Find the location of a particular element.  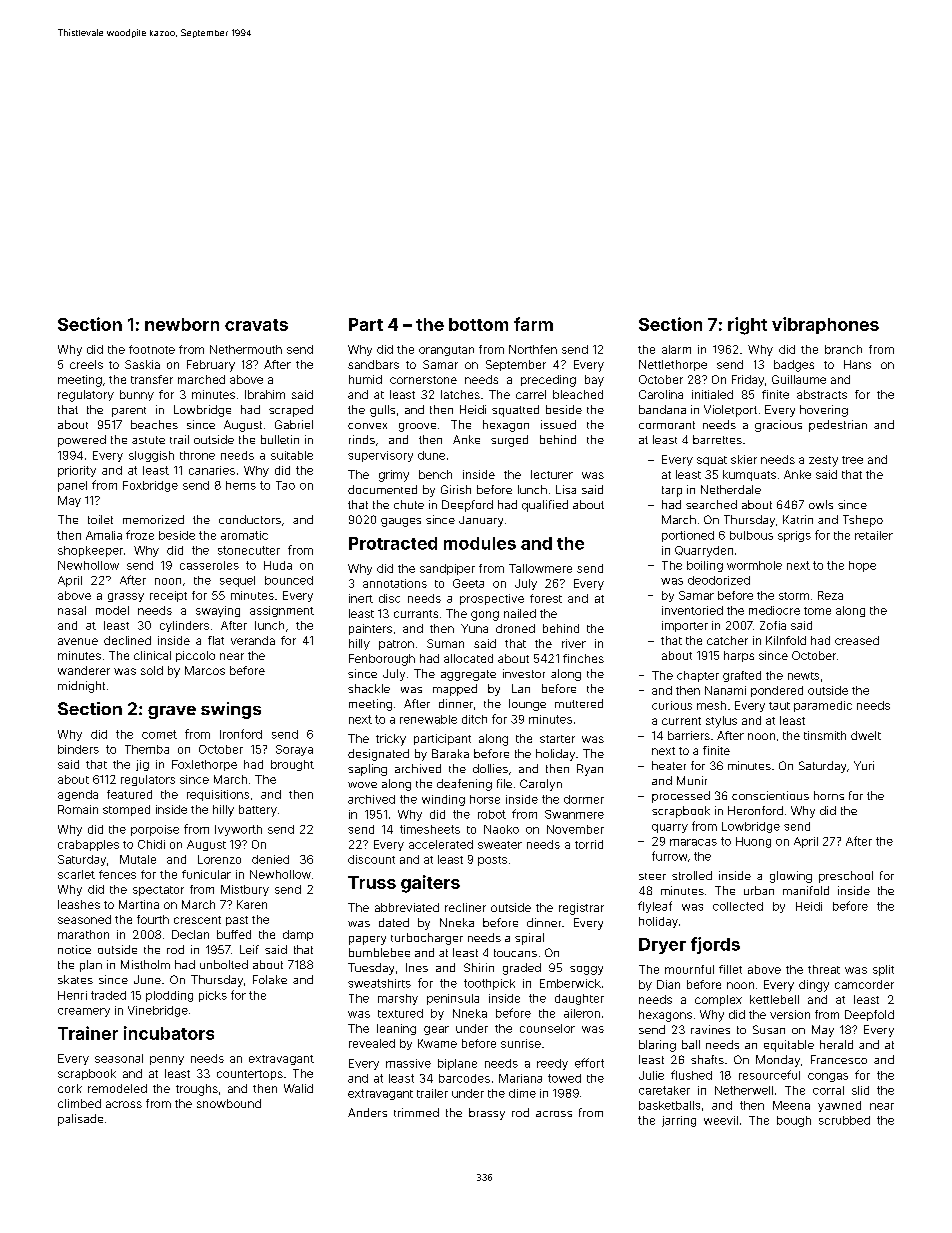

shackle is located at coordinates (369, 688).
